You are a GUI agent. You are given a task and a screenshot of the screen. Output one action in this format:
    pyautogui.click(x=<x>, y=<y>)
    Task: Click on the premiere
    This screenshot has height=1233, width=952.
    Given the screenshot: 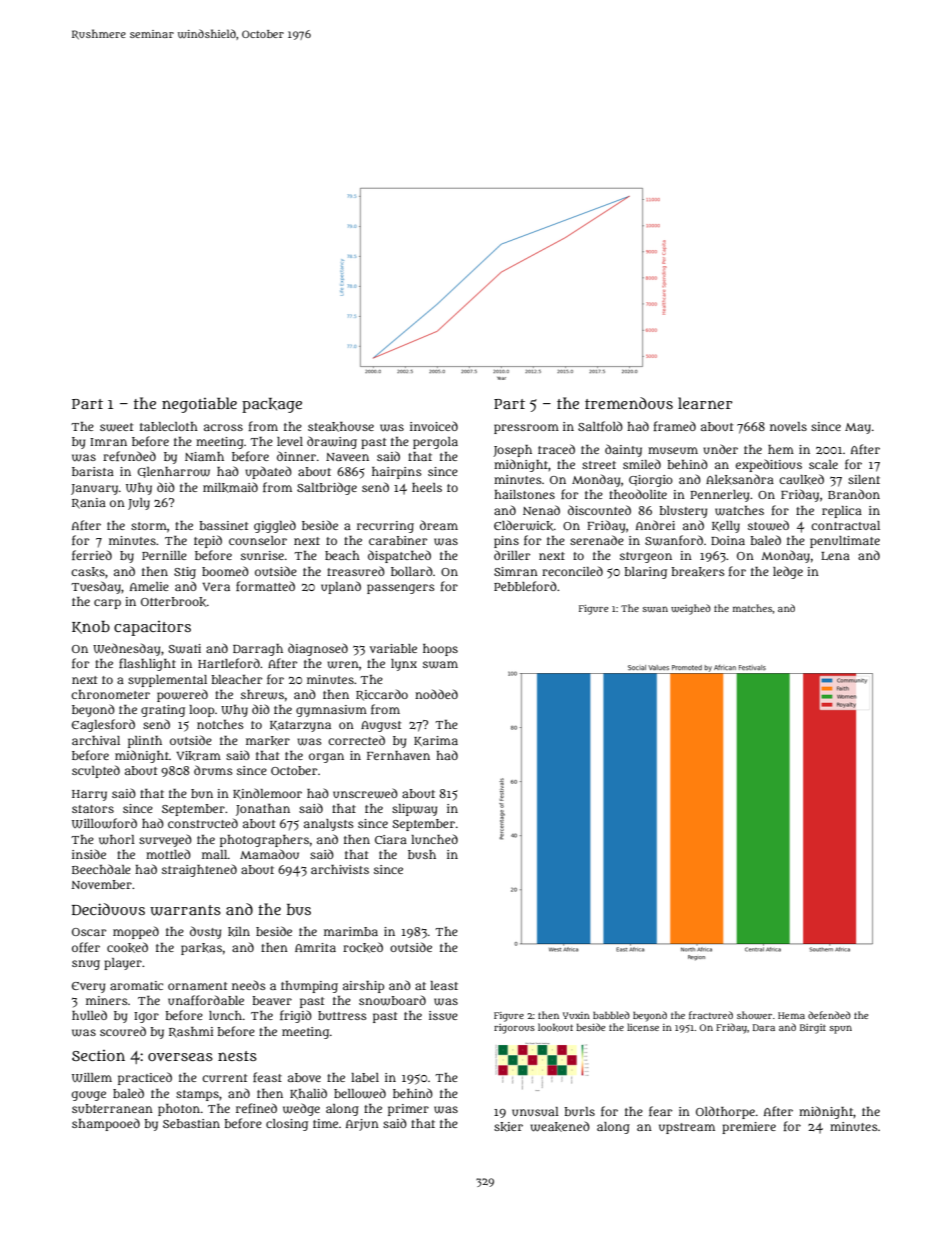 What is the action you would take?
    pyautogui.click(x=749, y=1128)
